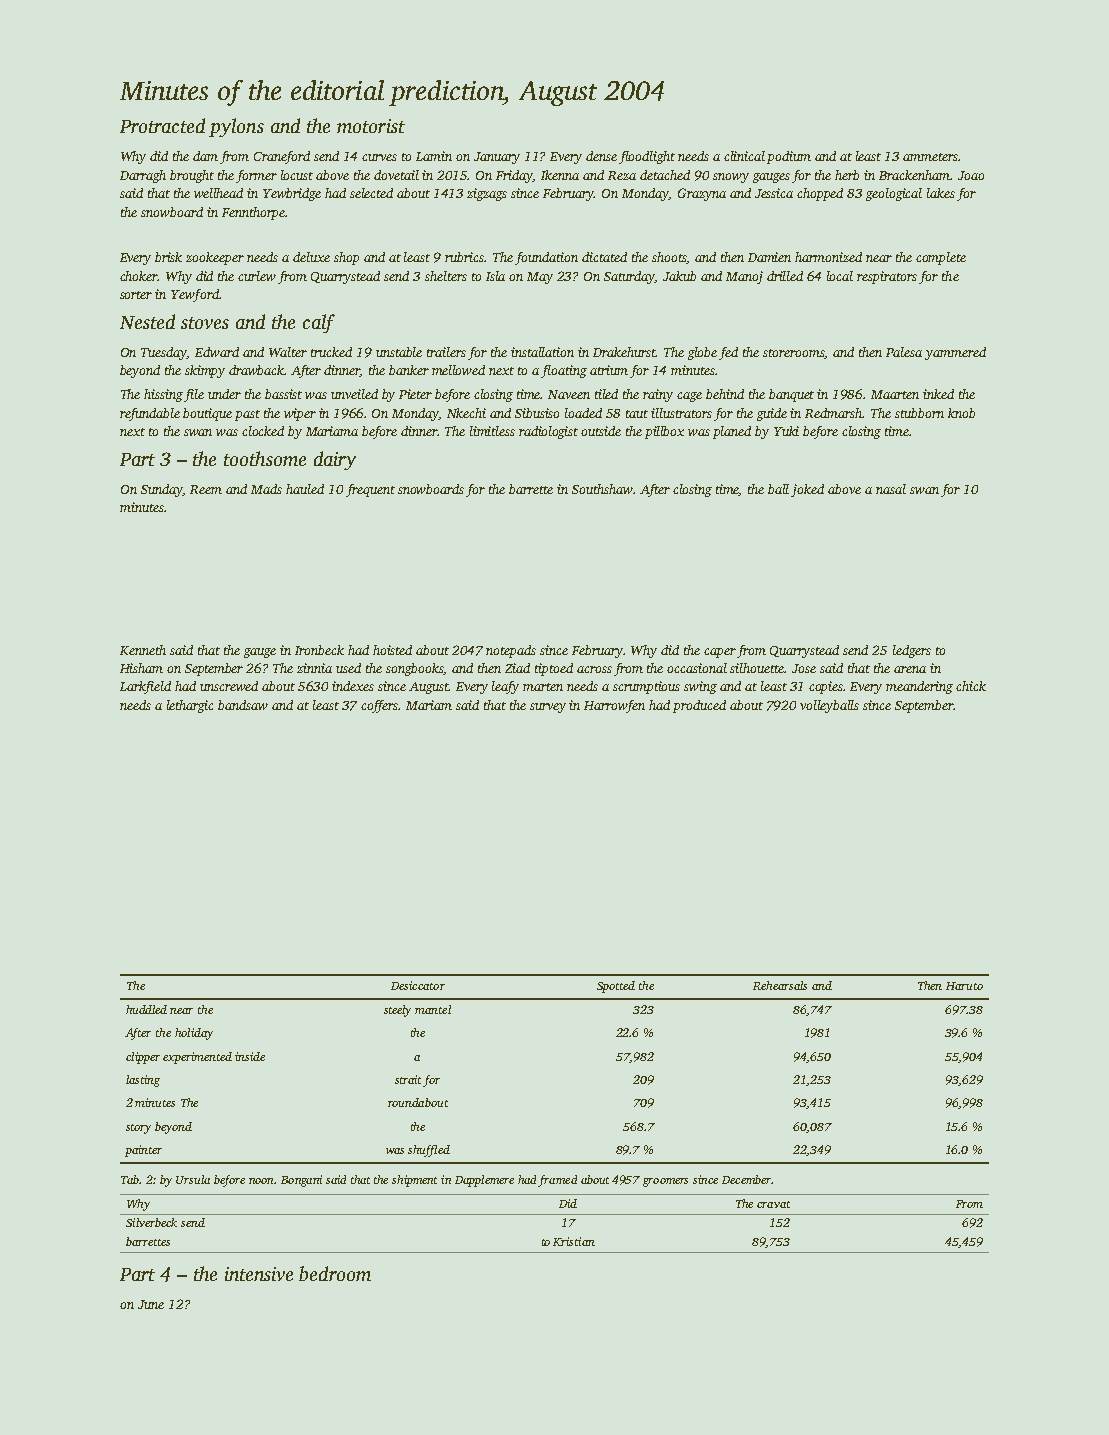 Image resolution: width=1109 pixels, height=1435 pixels. What do you see at coordinates (964, 986) in the screenshot?
I see `Haruto` at bounding box center [964, 986].
